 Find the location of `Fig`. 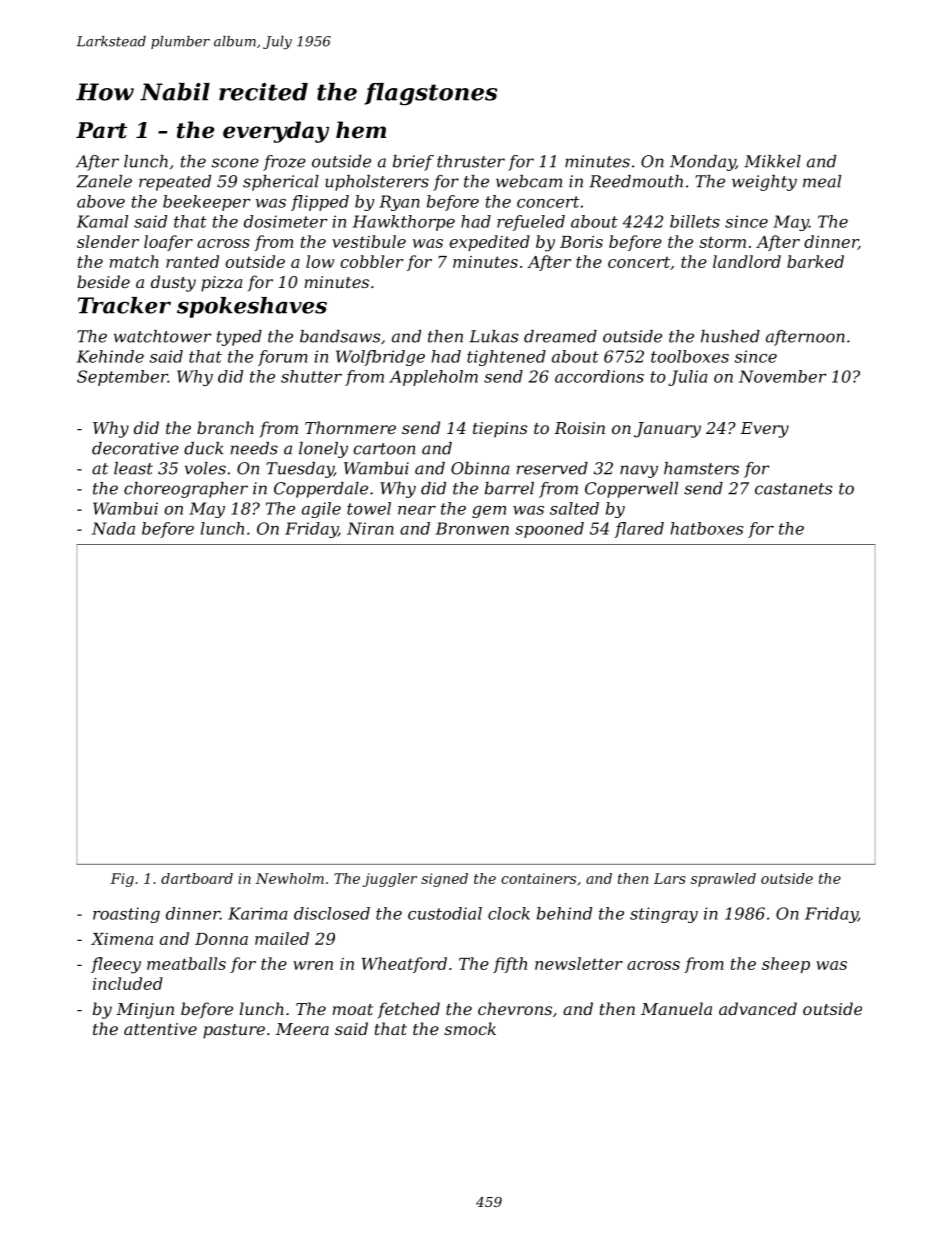

Fig is located at coordinates (122, 880).
